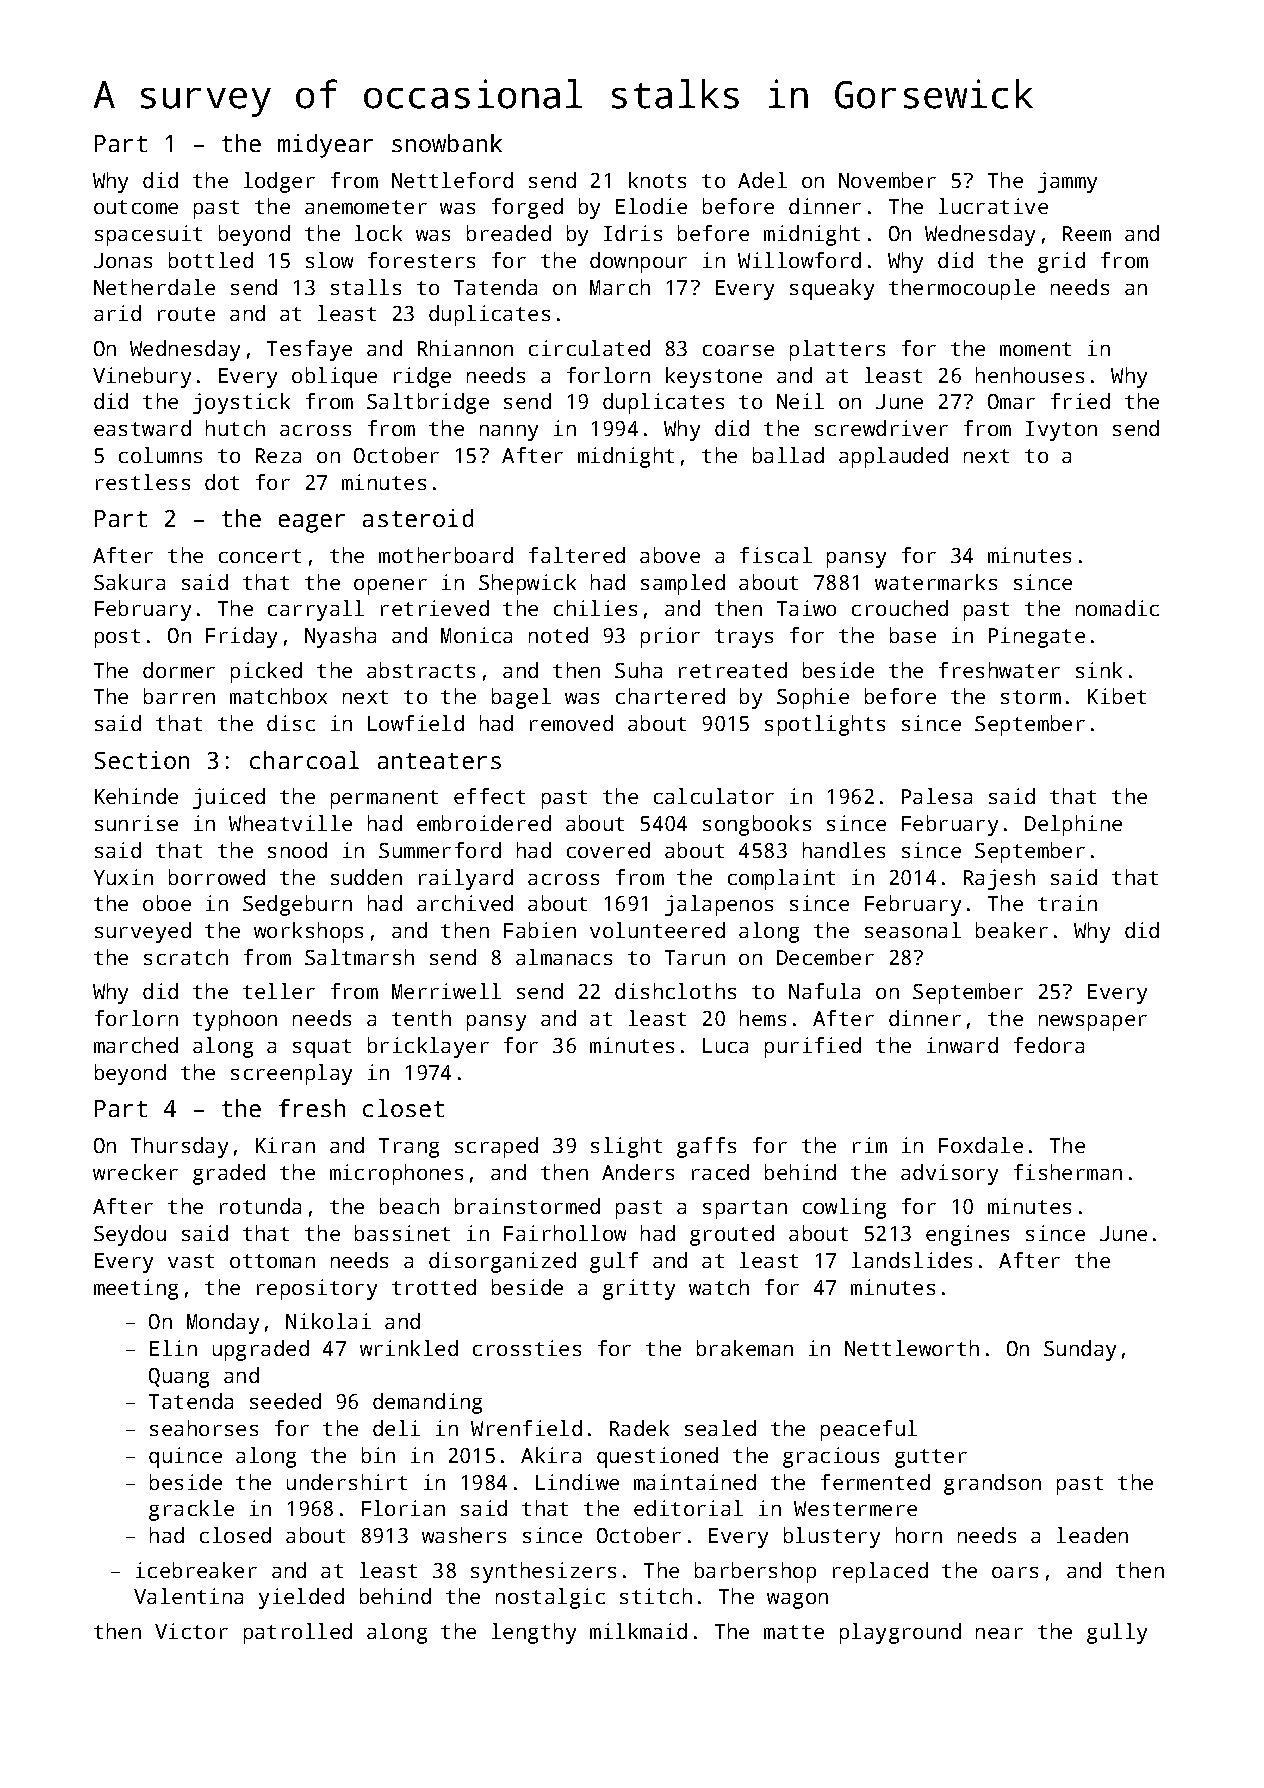  What do you see at coordinates (428, 1047) in the document?
I see `bricklayer` at bounding box center [428, 1047].
